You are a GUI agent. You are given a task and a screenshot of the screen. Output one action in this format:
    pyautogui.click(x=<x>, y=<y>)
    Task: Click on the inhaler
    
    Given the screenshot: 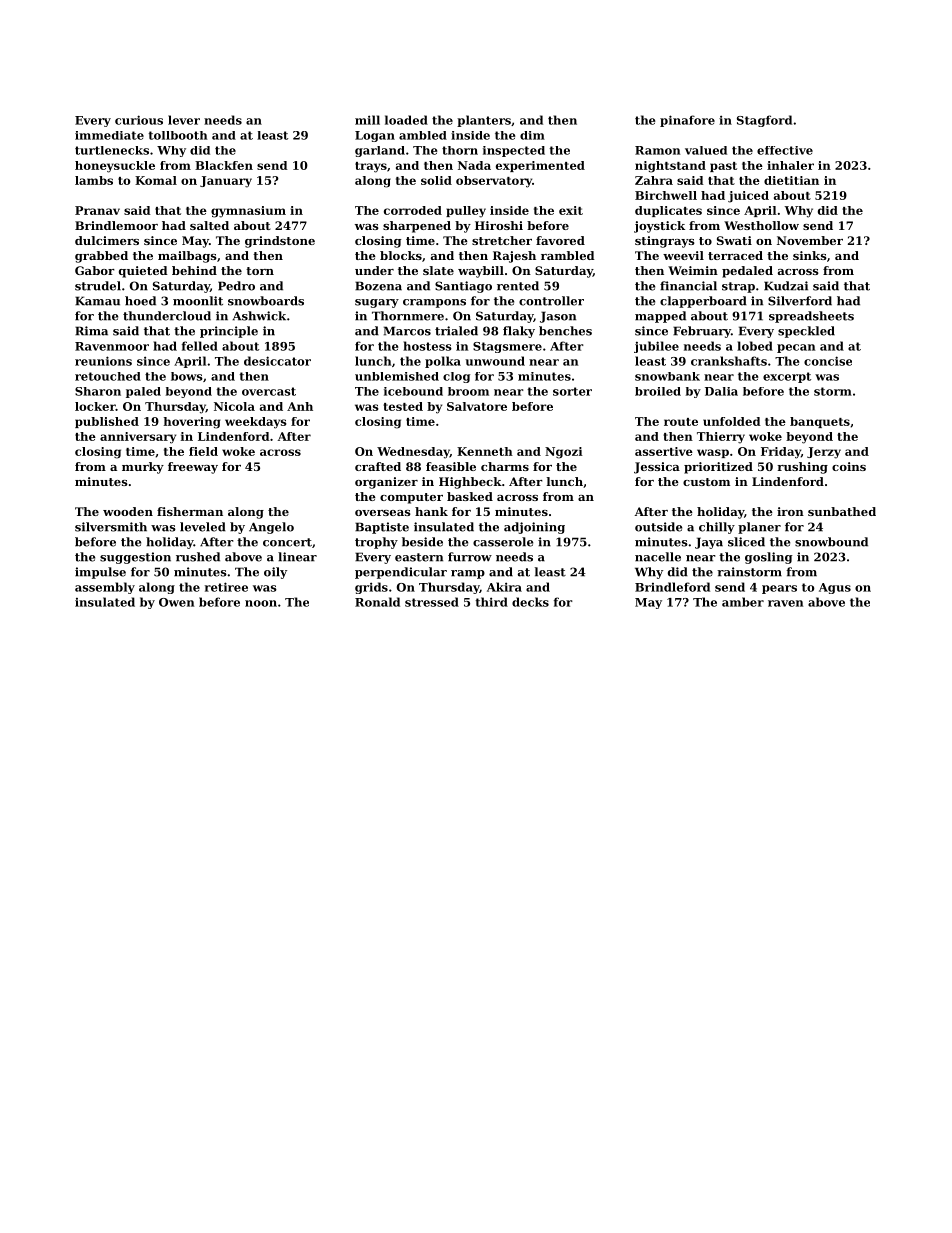 What is the action you would take?
    pyautogui.click(x=790, y=165)
